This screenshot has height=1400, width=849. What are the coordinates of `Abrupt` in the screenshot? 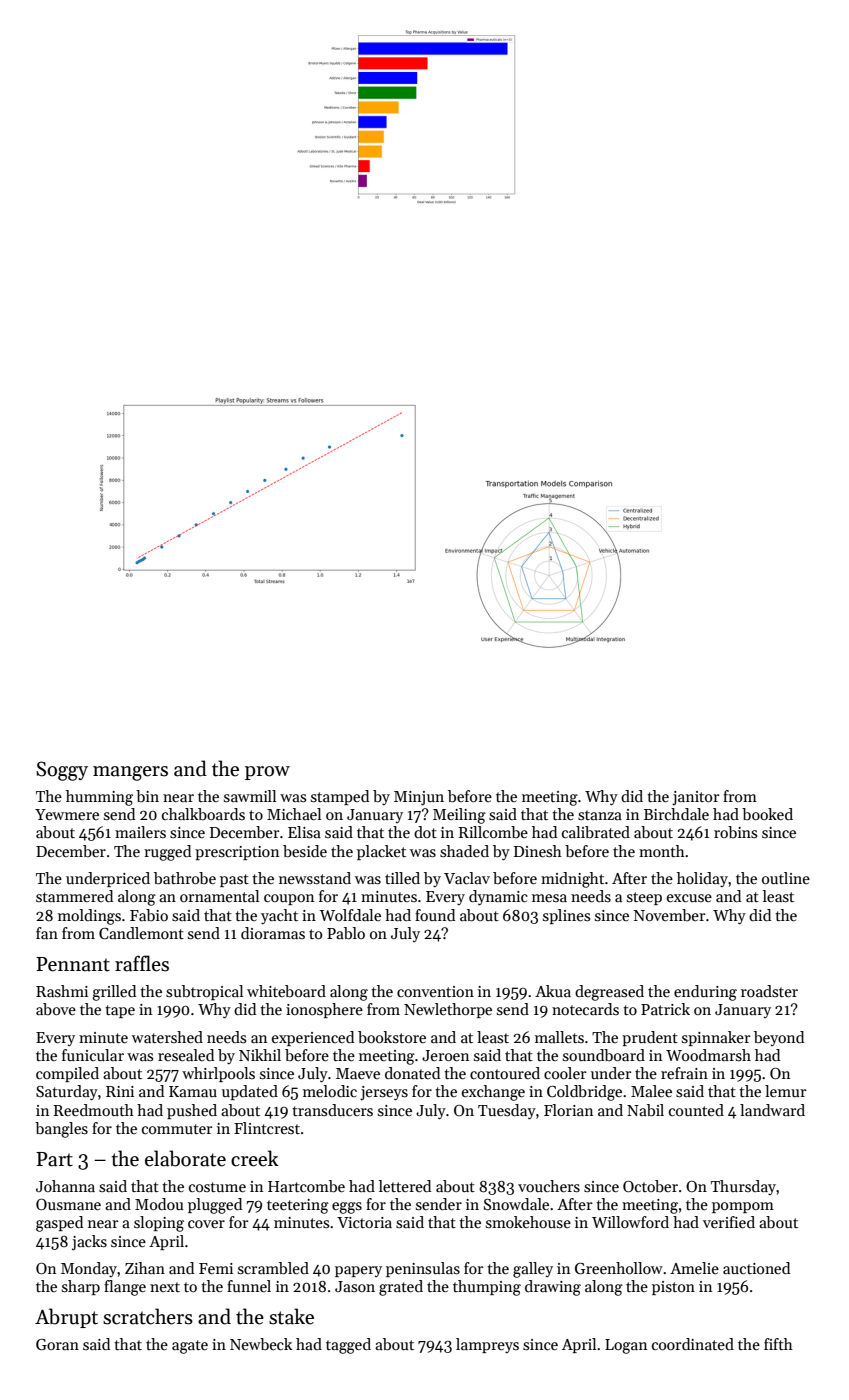 It's located at (66, 1318).
